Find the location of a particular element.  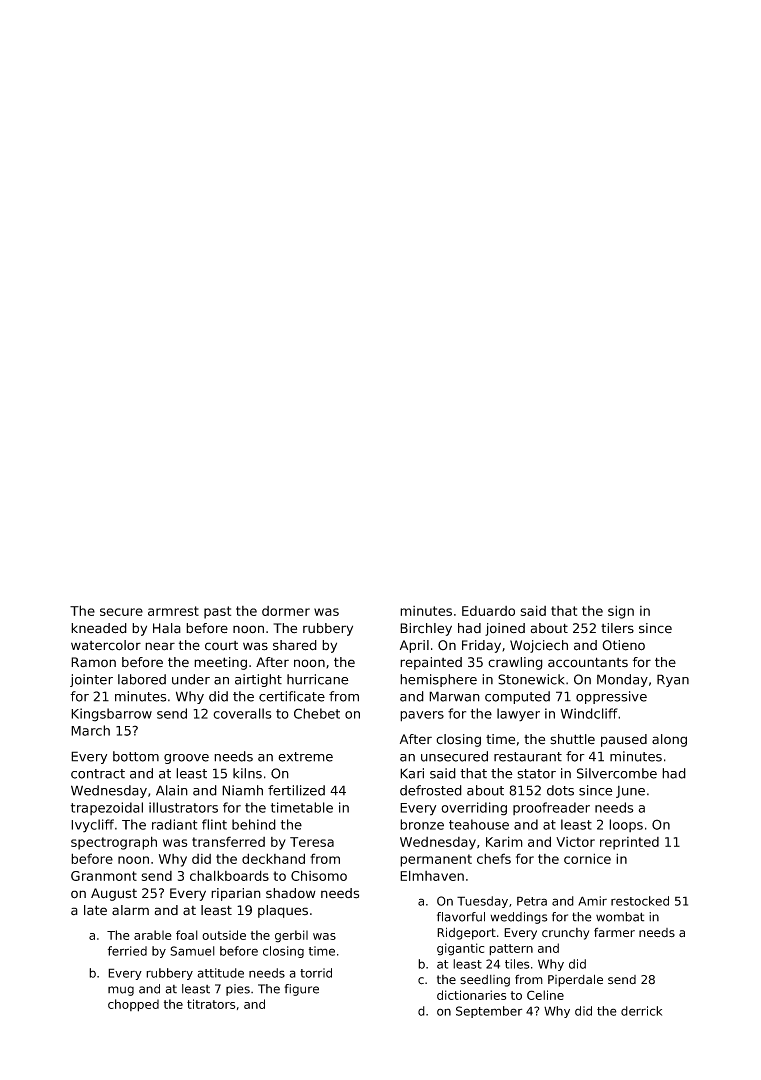

fertilized is located at coordinates (296, 790).
